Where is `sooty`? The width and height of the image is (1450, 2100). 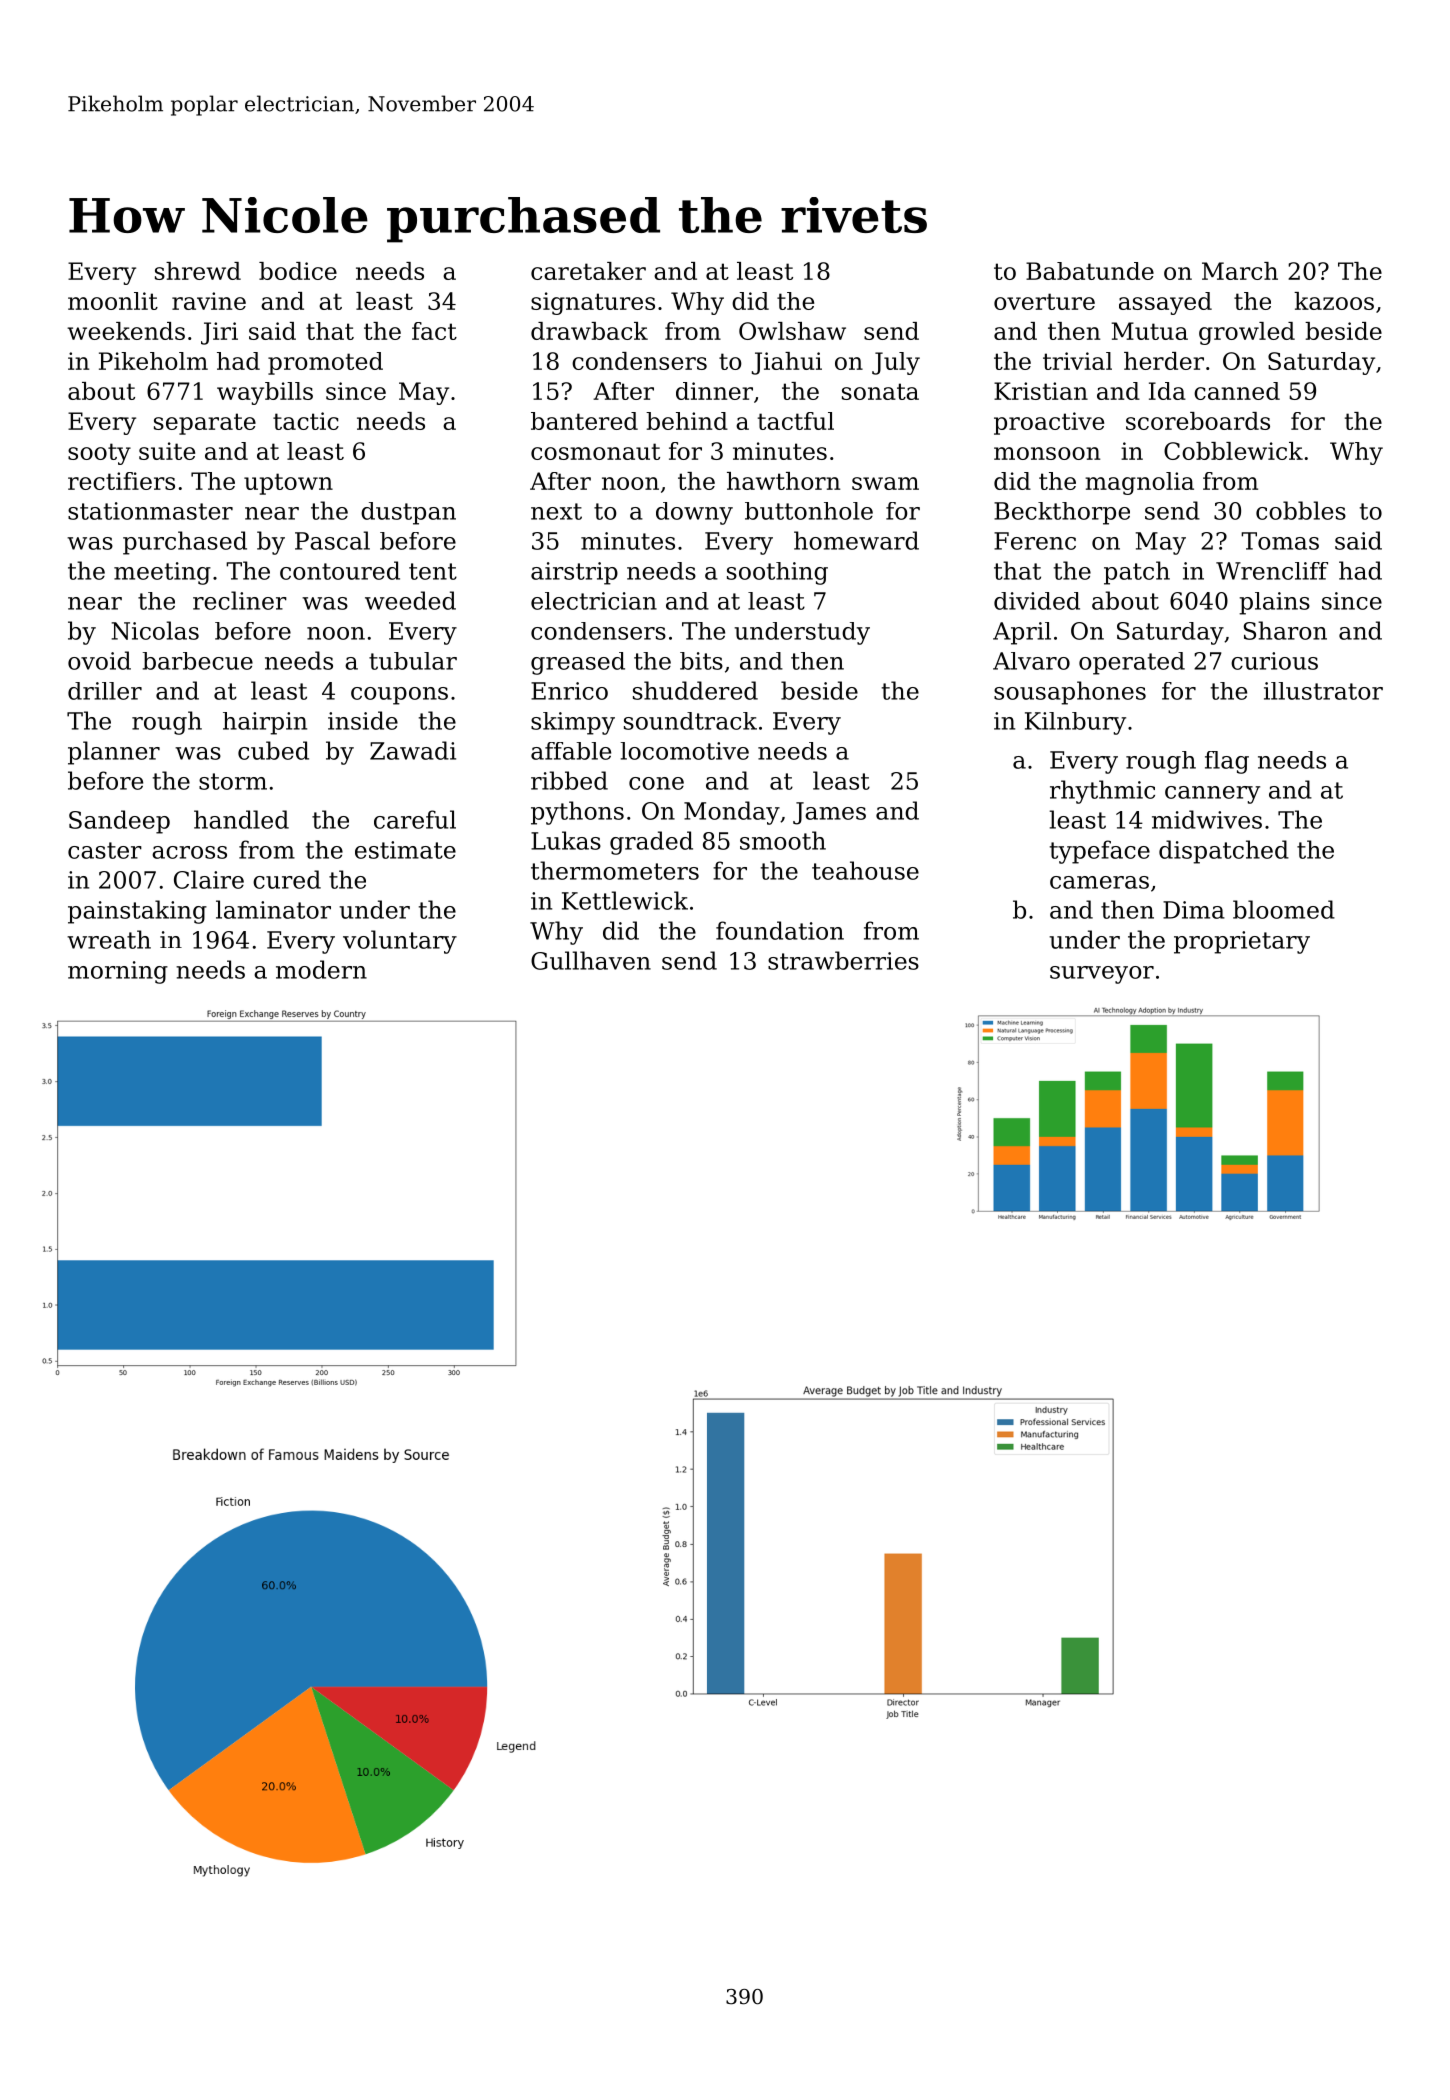 sooty is located at coordinates (99, 454).
